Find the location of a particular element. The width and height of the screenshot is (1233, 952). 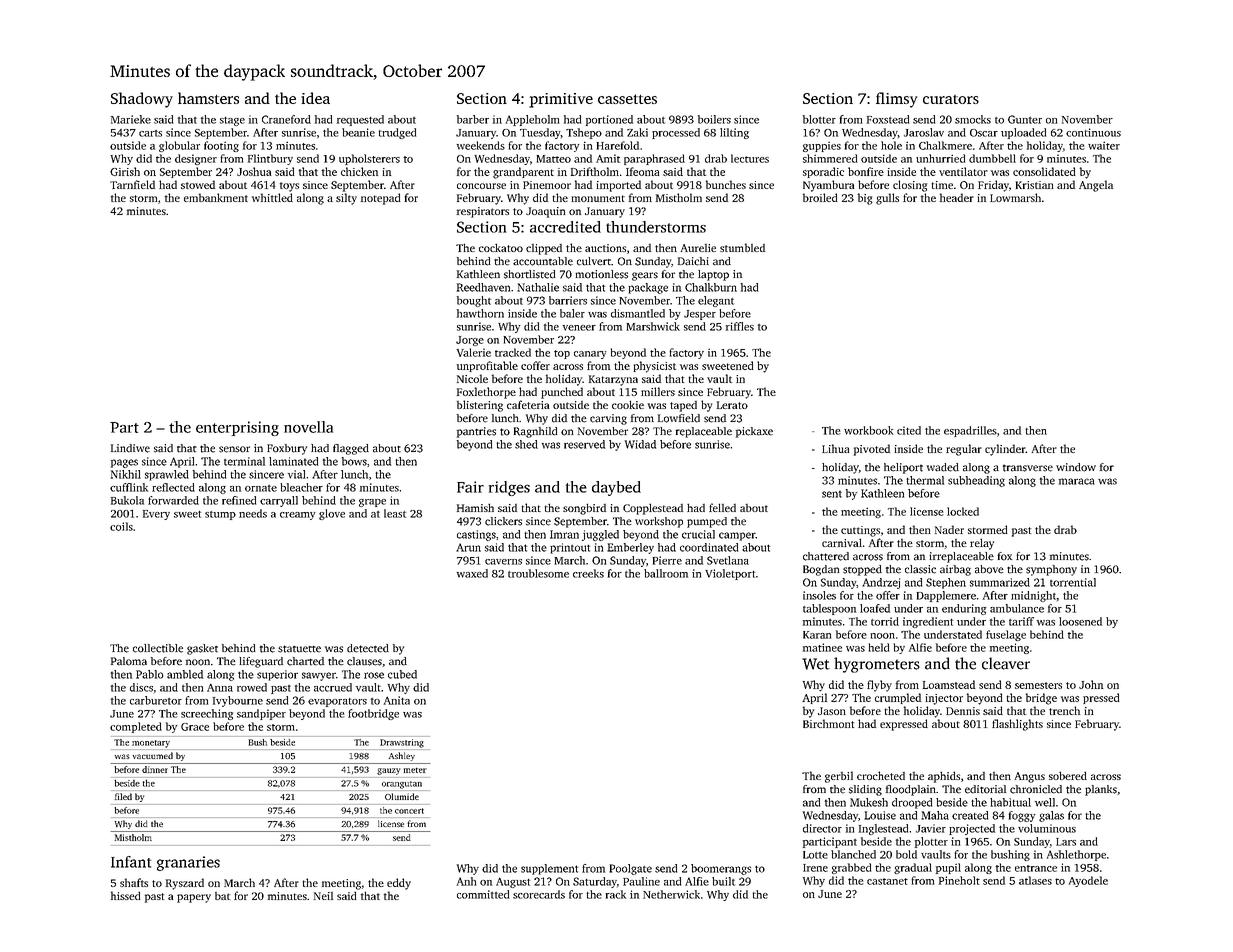

Joshua is located at coordinates (254, 171).
